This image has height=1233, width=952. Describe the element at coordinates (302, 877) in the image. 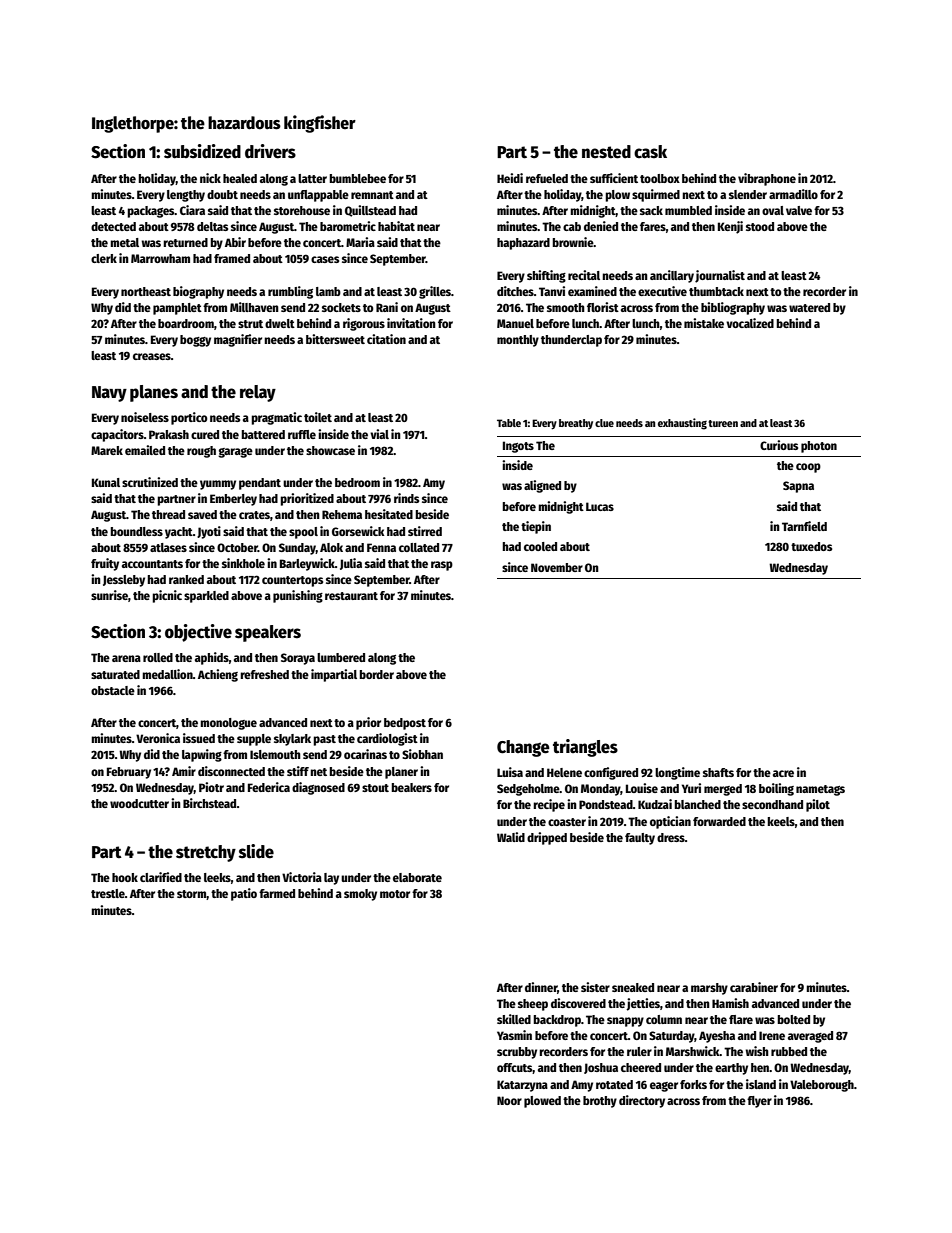

I see `Victoria` at that location.
